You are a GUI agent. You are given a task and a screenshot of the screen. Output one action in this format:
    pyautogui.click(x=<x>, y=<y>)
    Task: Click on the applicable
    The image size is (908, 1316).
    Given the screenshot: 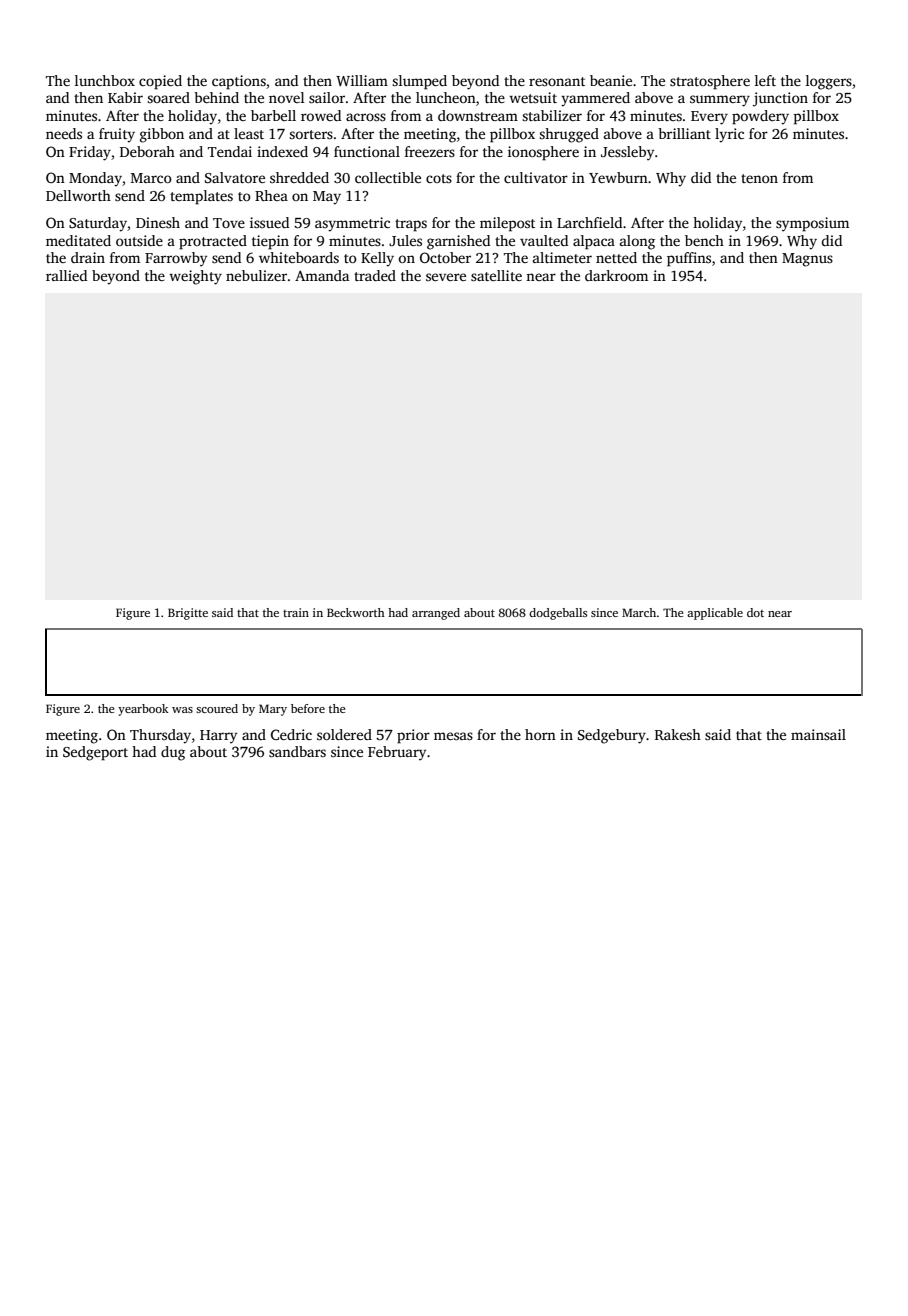 What is the action you would take?
    pyautogui.click(x=715, y=614)
